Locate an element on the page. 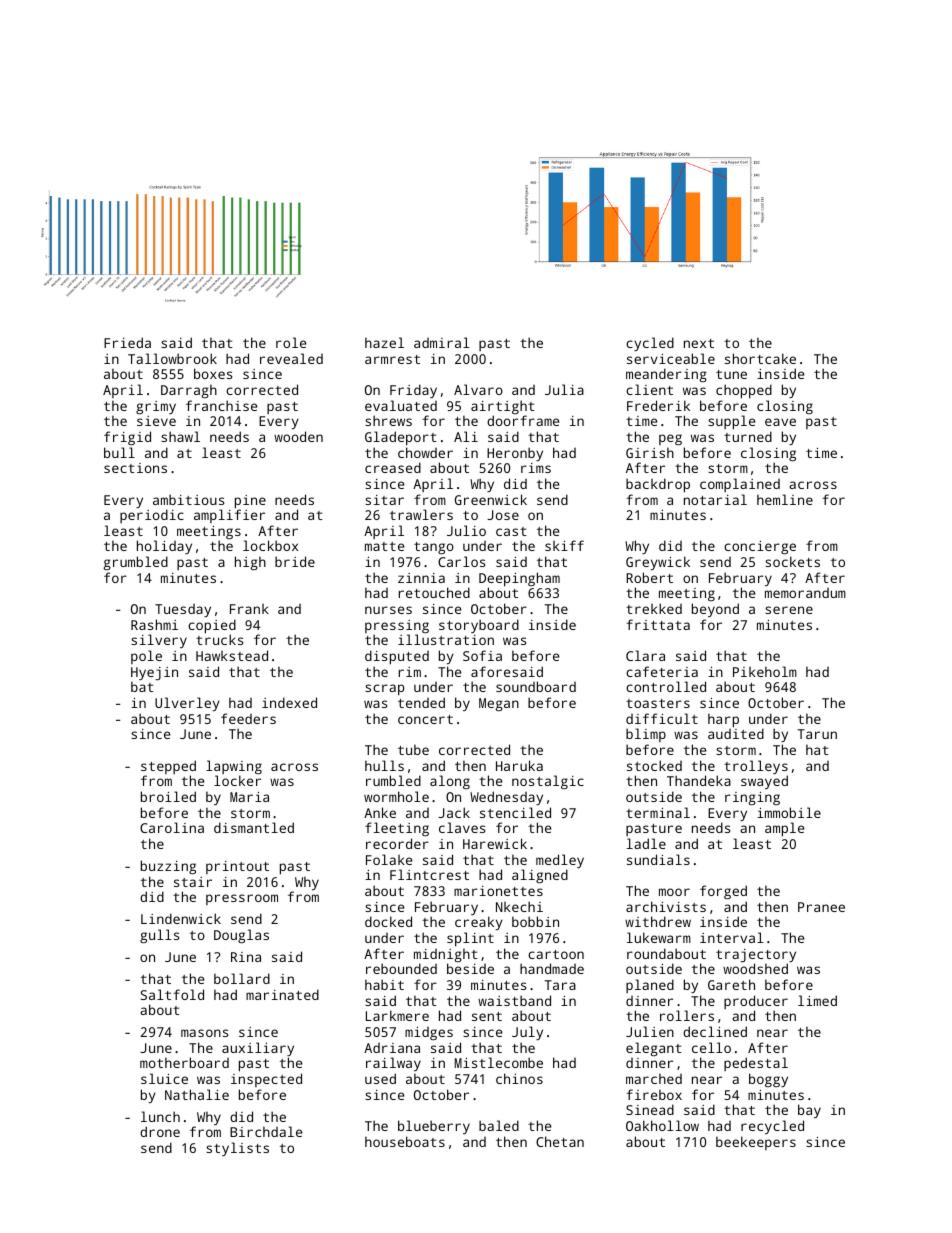 This page has height=1233, width=952. gulls is located at coordinates (159, 936).
